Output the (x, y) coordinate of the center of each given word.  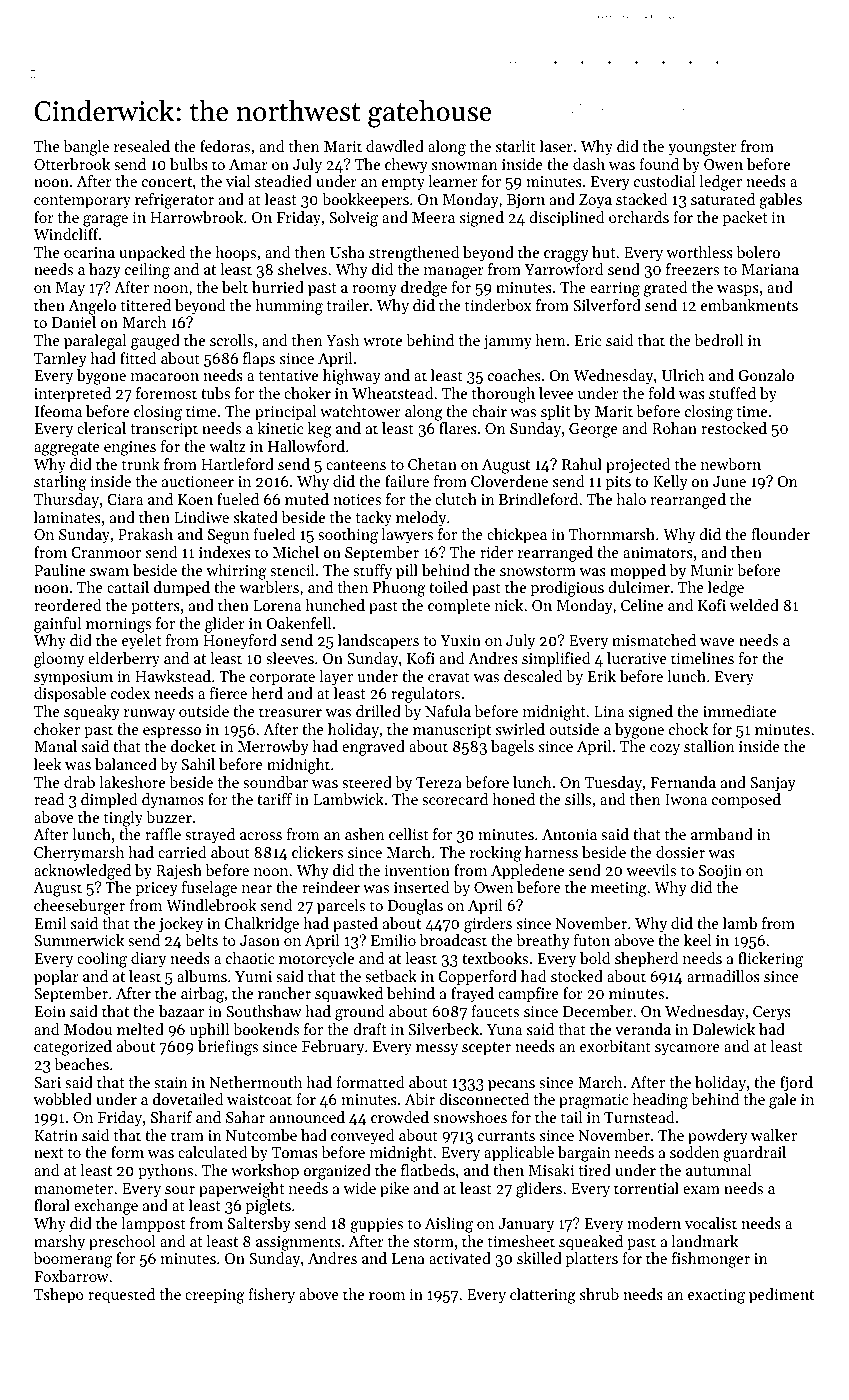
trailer (347, 305)
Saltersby (259, 1225)
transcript (164, 430)
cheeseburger (79, 907)
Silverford (607, 305)
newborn (731, 464)
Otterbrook (72, 164)
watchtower (360, 411)
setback (391, 976)
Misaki (551, 1170)
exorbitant (615, 1046)
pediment (781, 1296)
